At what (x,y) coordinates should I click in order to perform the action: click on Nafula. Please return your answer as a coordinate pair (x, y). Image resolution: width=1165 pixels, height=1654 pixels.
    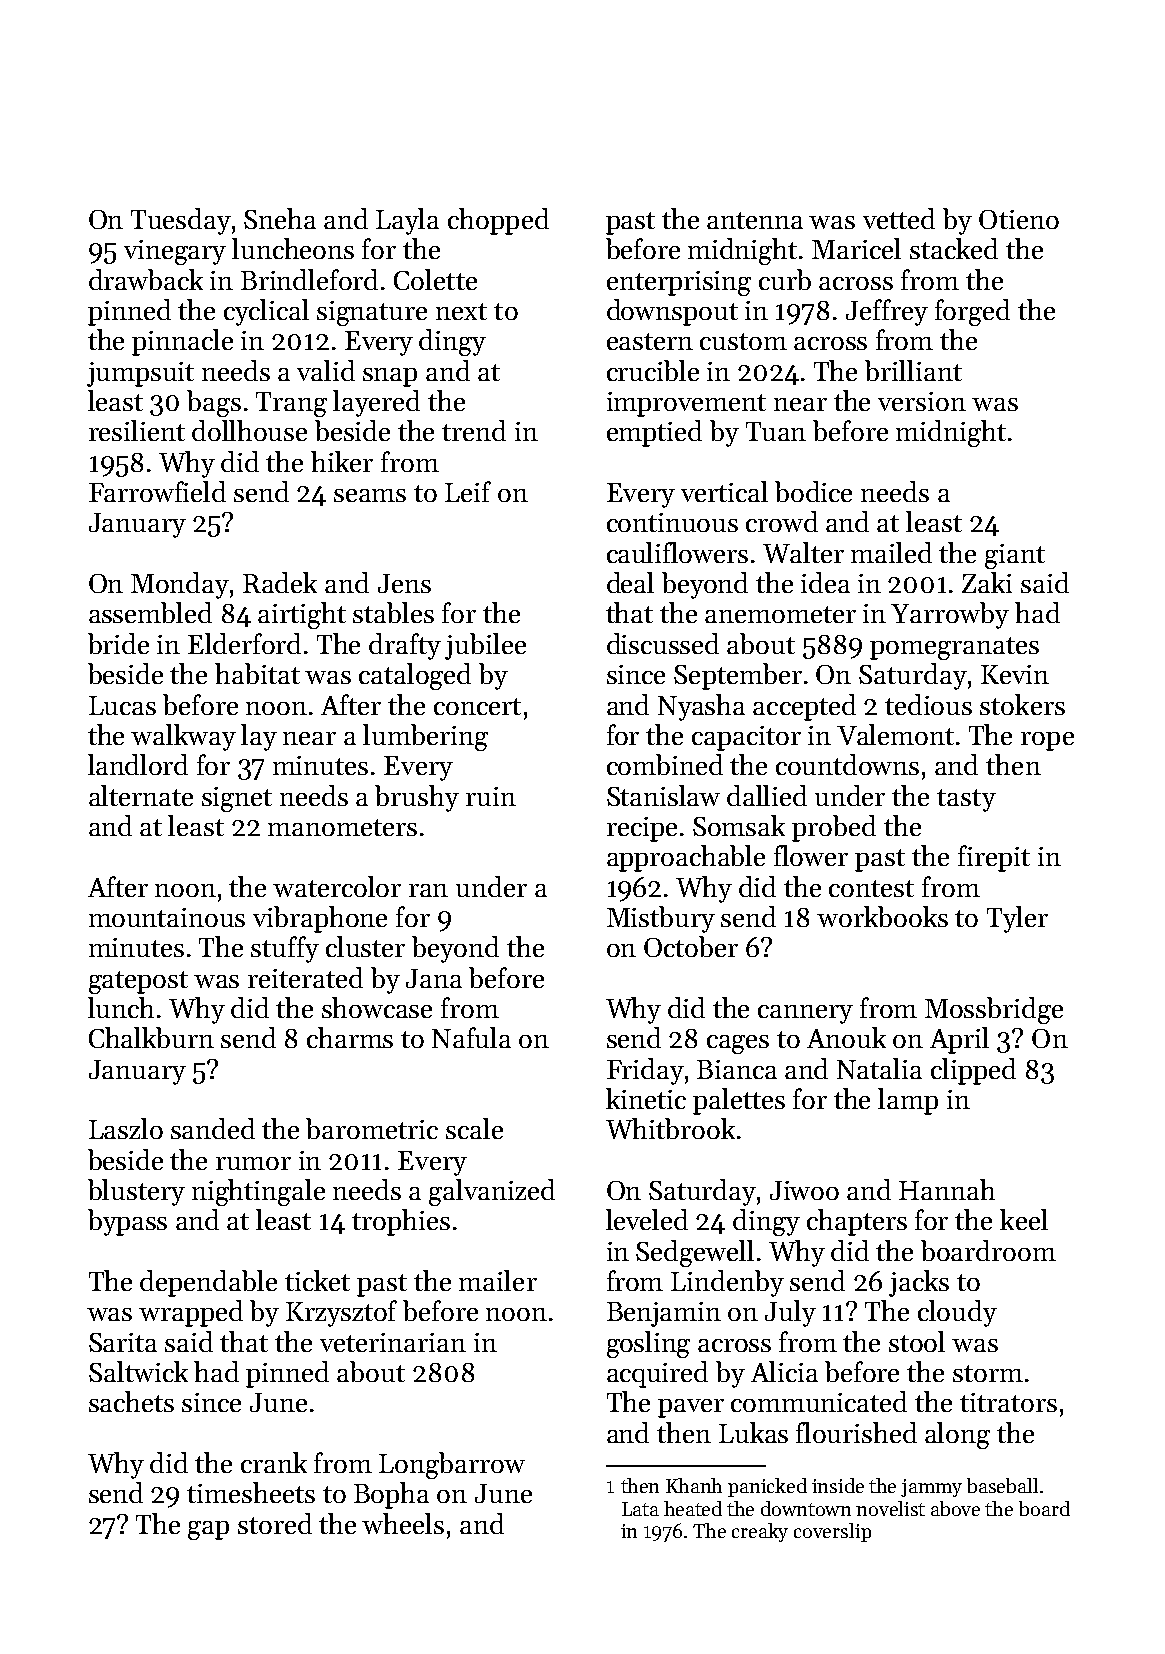
    Looking at the image, I should click on (471, 1037).
